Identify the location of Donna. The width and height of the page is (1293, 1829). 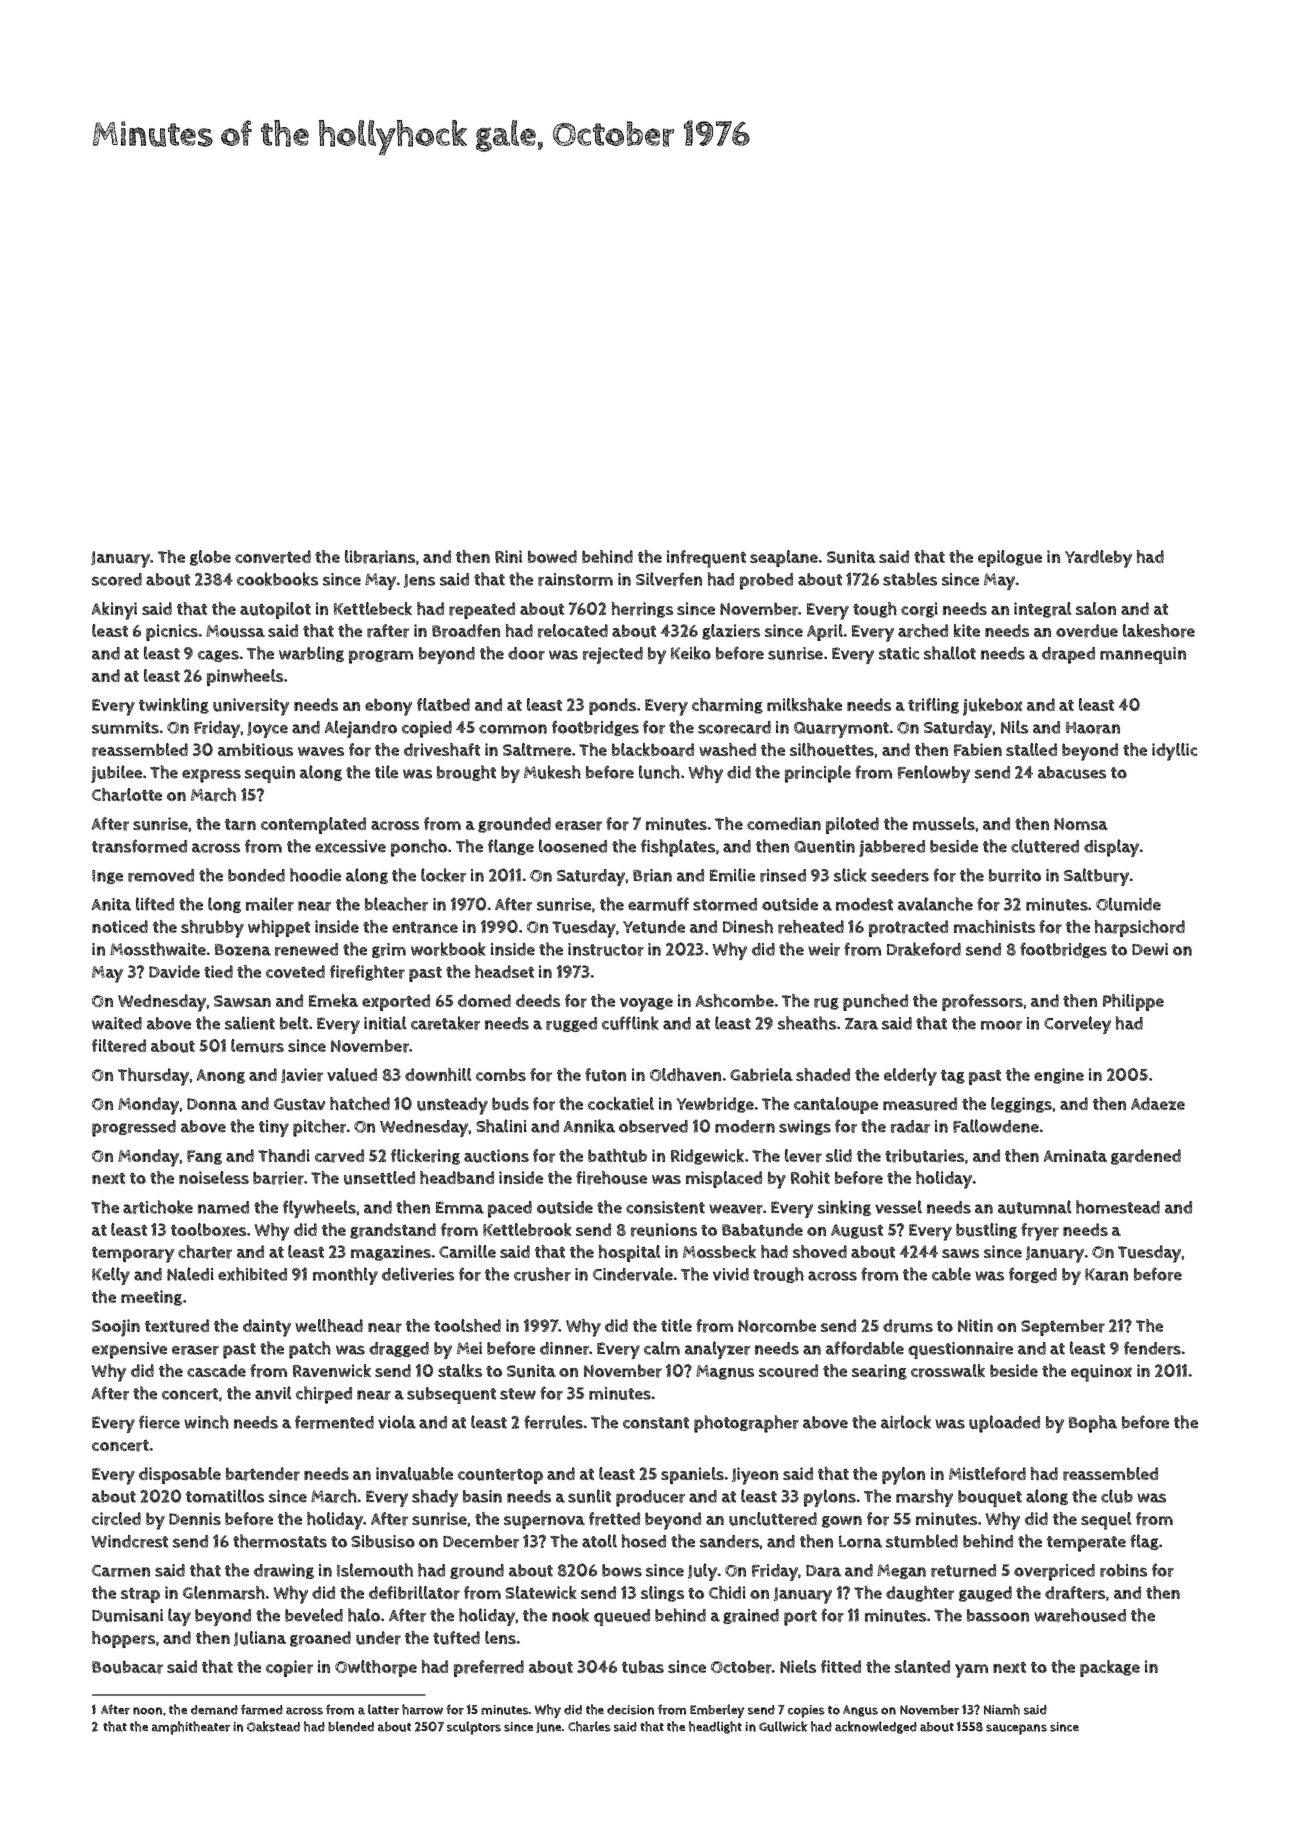
(212, 1104).
